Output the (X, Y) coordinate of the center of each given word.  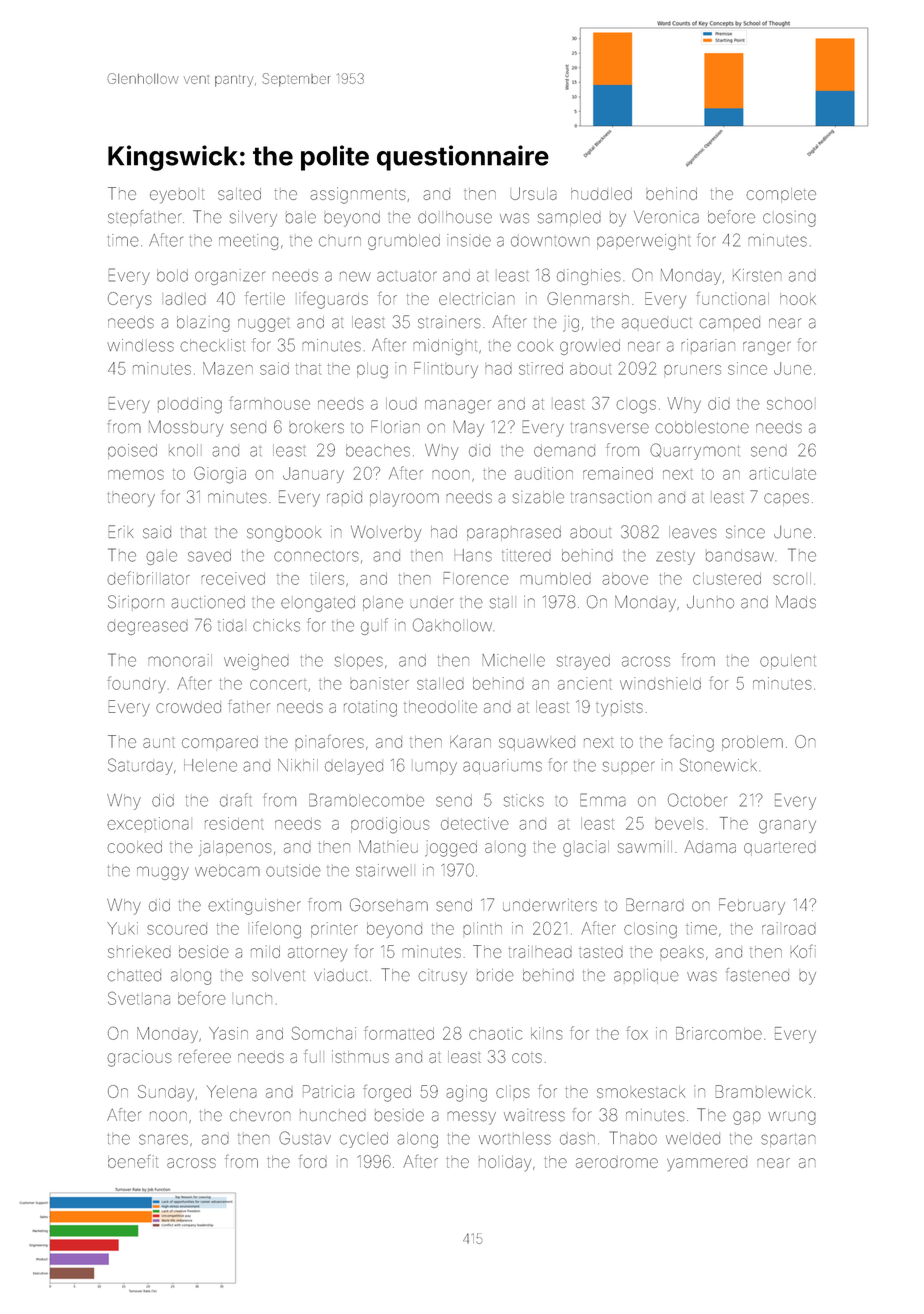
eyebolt (177, 196)
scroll (792, 580)
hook (798, 299)
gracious (139, 1058)
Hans (473, 555)
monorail (180, 660)
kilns (546, 1033)
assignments (358, 195)
